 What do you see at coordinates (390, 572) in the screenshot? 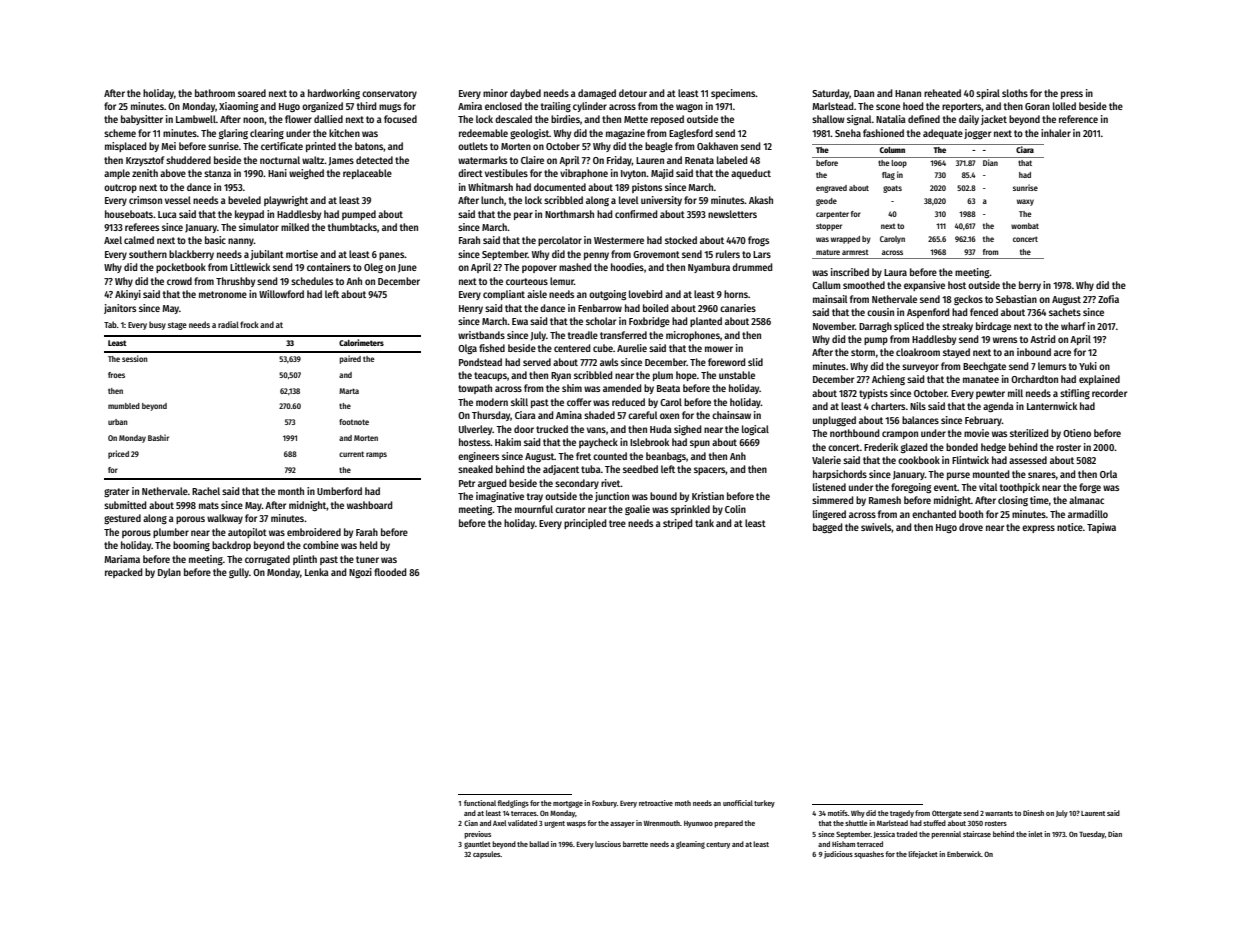
I see `flooded` at bounding box center [390, 572].
